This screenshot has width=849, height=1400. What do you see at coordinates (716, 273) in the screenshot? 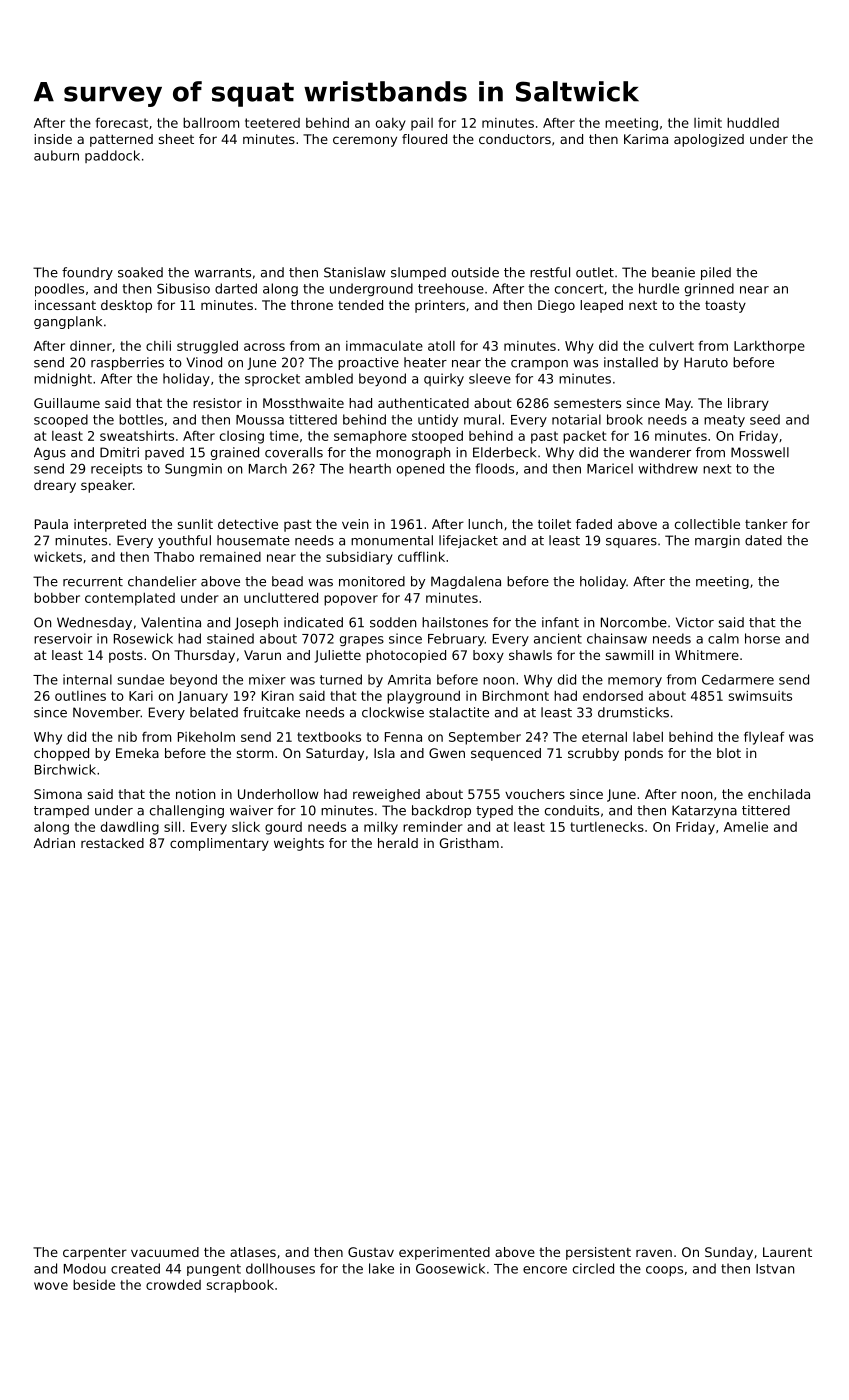
I see `piled` at bounding box center [716, 273].
